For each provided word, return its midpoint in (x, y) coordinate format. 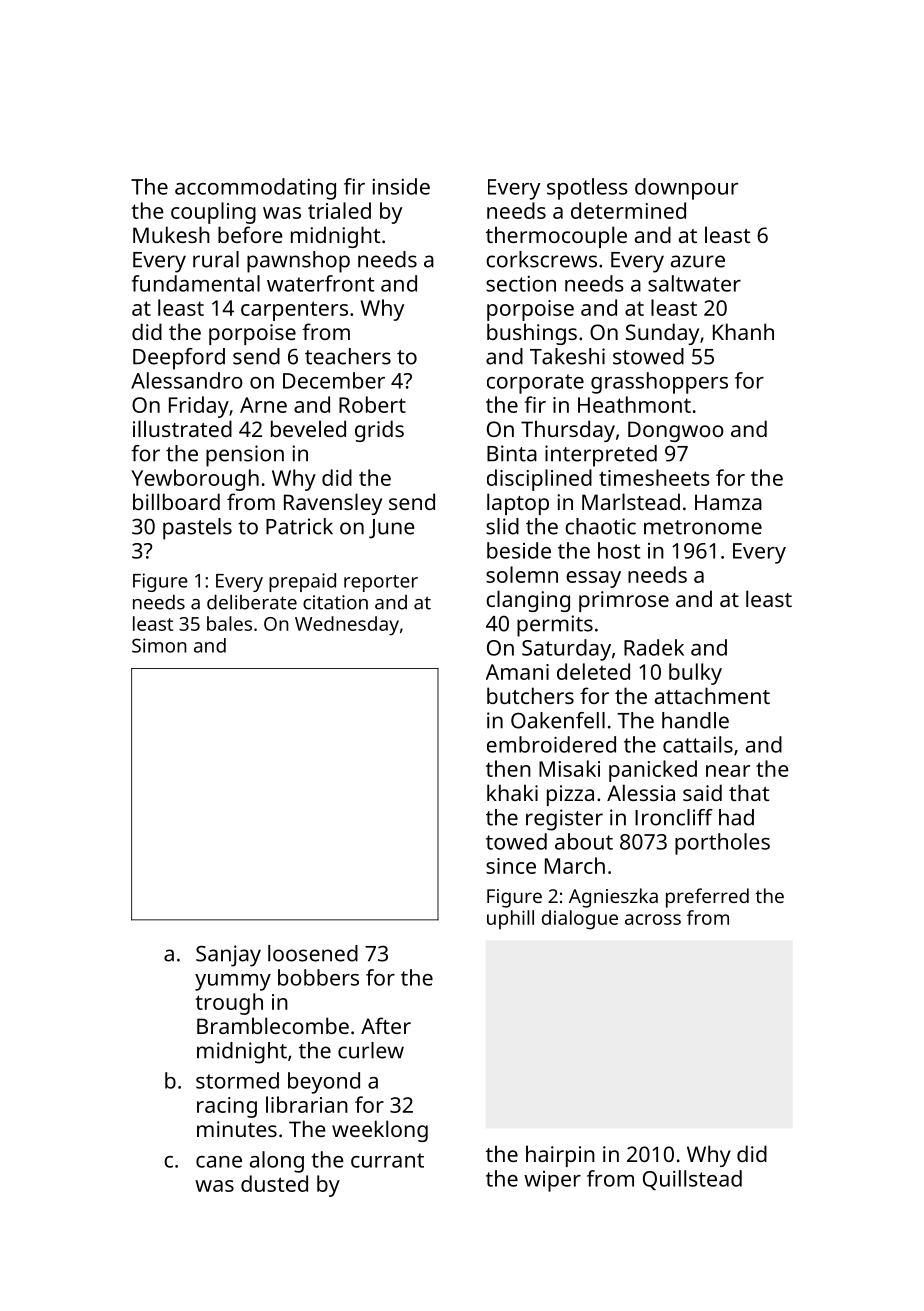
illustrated (182, 428)
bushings (532, 334)
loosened (313, 953)
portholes (722, 844)
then (508, 768)
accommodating (255, 189)
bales (229, 623)
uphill (510, 920)
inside (401, 186)
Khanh (743, 331)
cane (219, 1162)
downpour (686, 189)
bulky (695, 674)
